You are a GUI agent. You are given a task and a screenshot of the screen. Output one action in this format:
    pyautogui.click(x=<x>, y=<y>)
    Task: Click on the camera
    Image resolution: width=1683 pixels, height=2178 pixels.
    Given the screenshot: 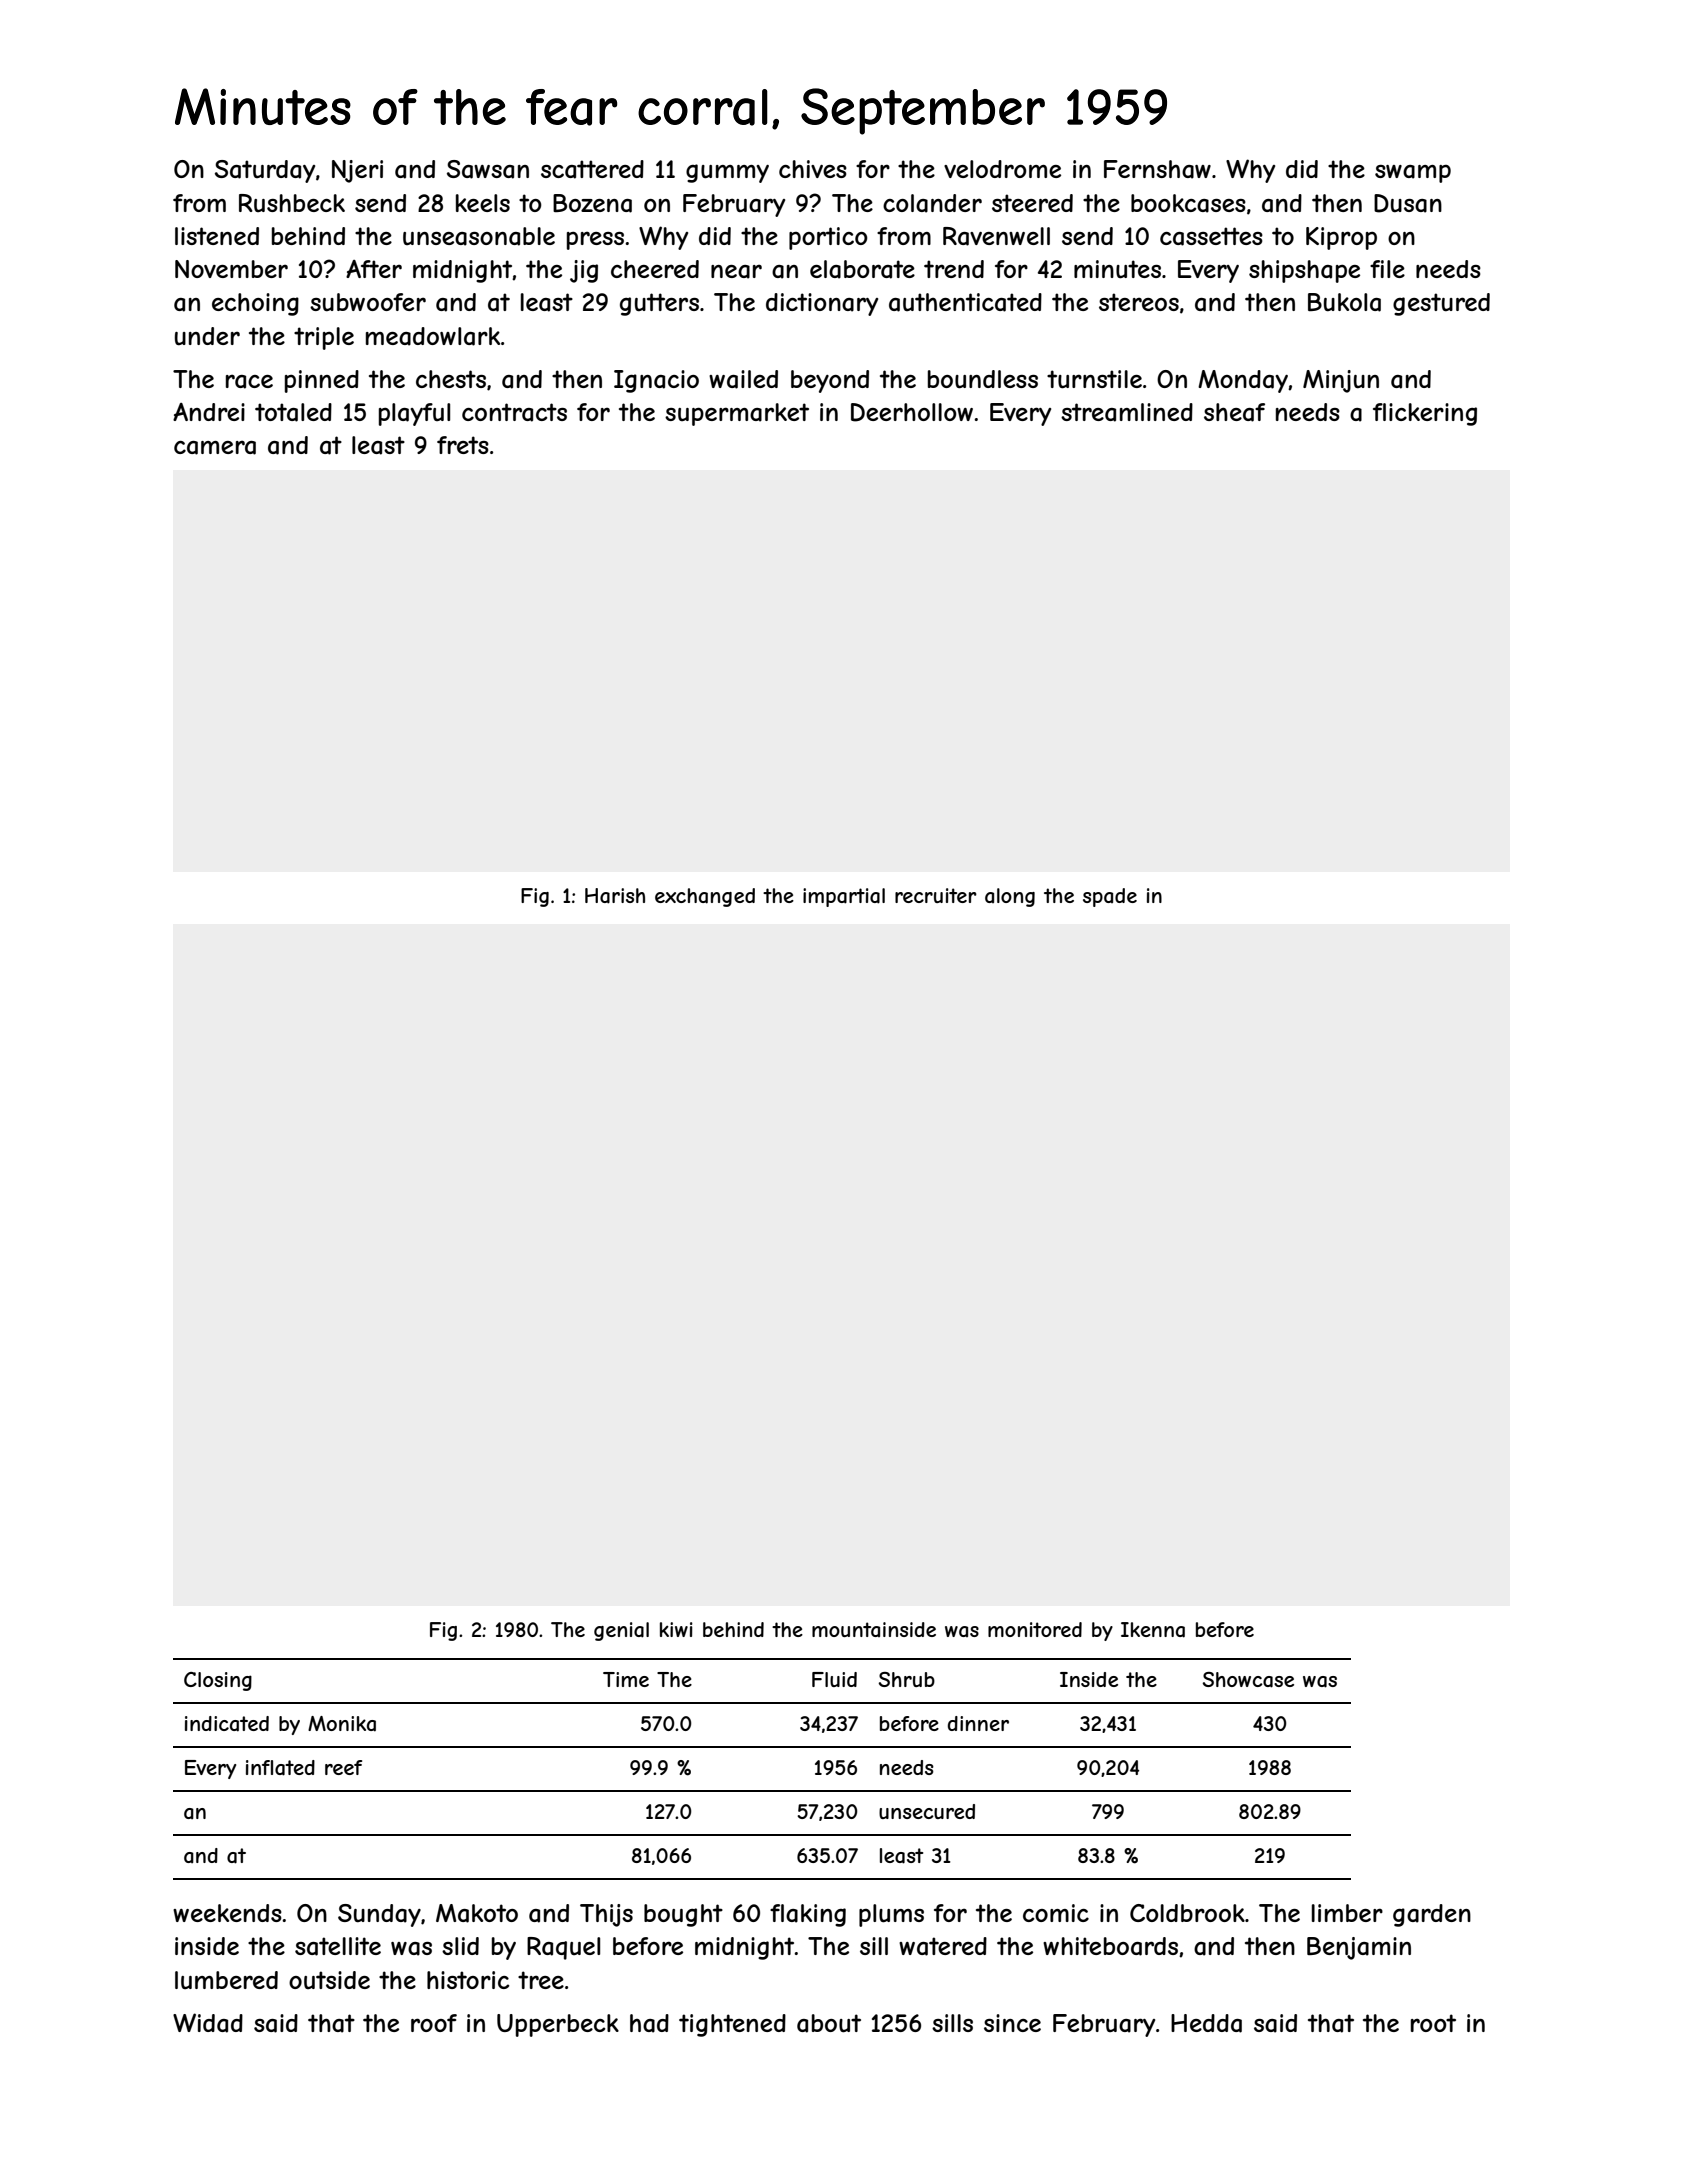 What is the action you would take?
    pyautogui.click(x=215, y=447)
